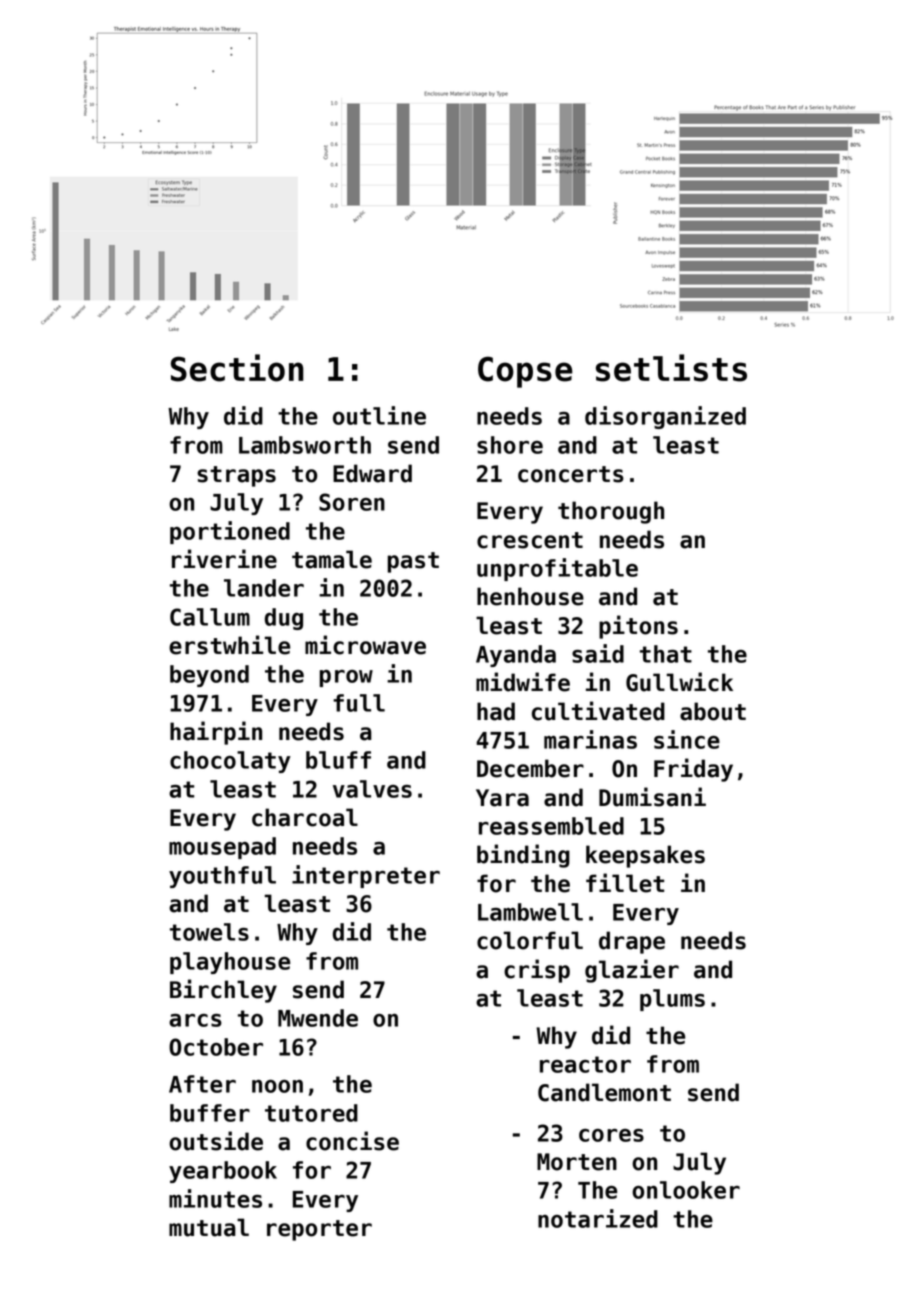 The height and width of the document is (1311, 924). I want to click on plums, so click(672, 1000).
